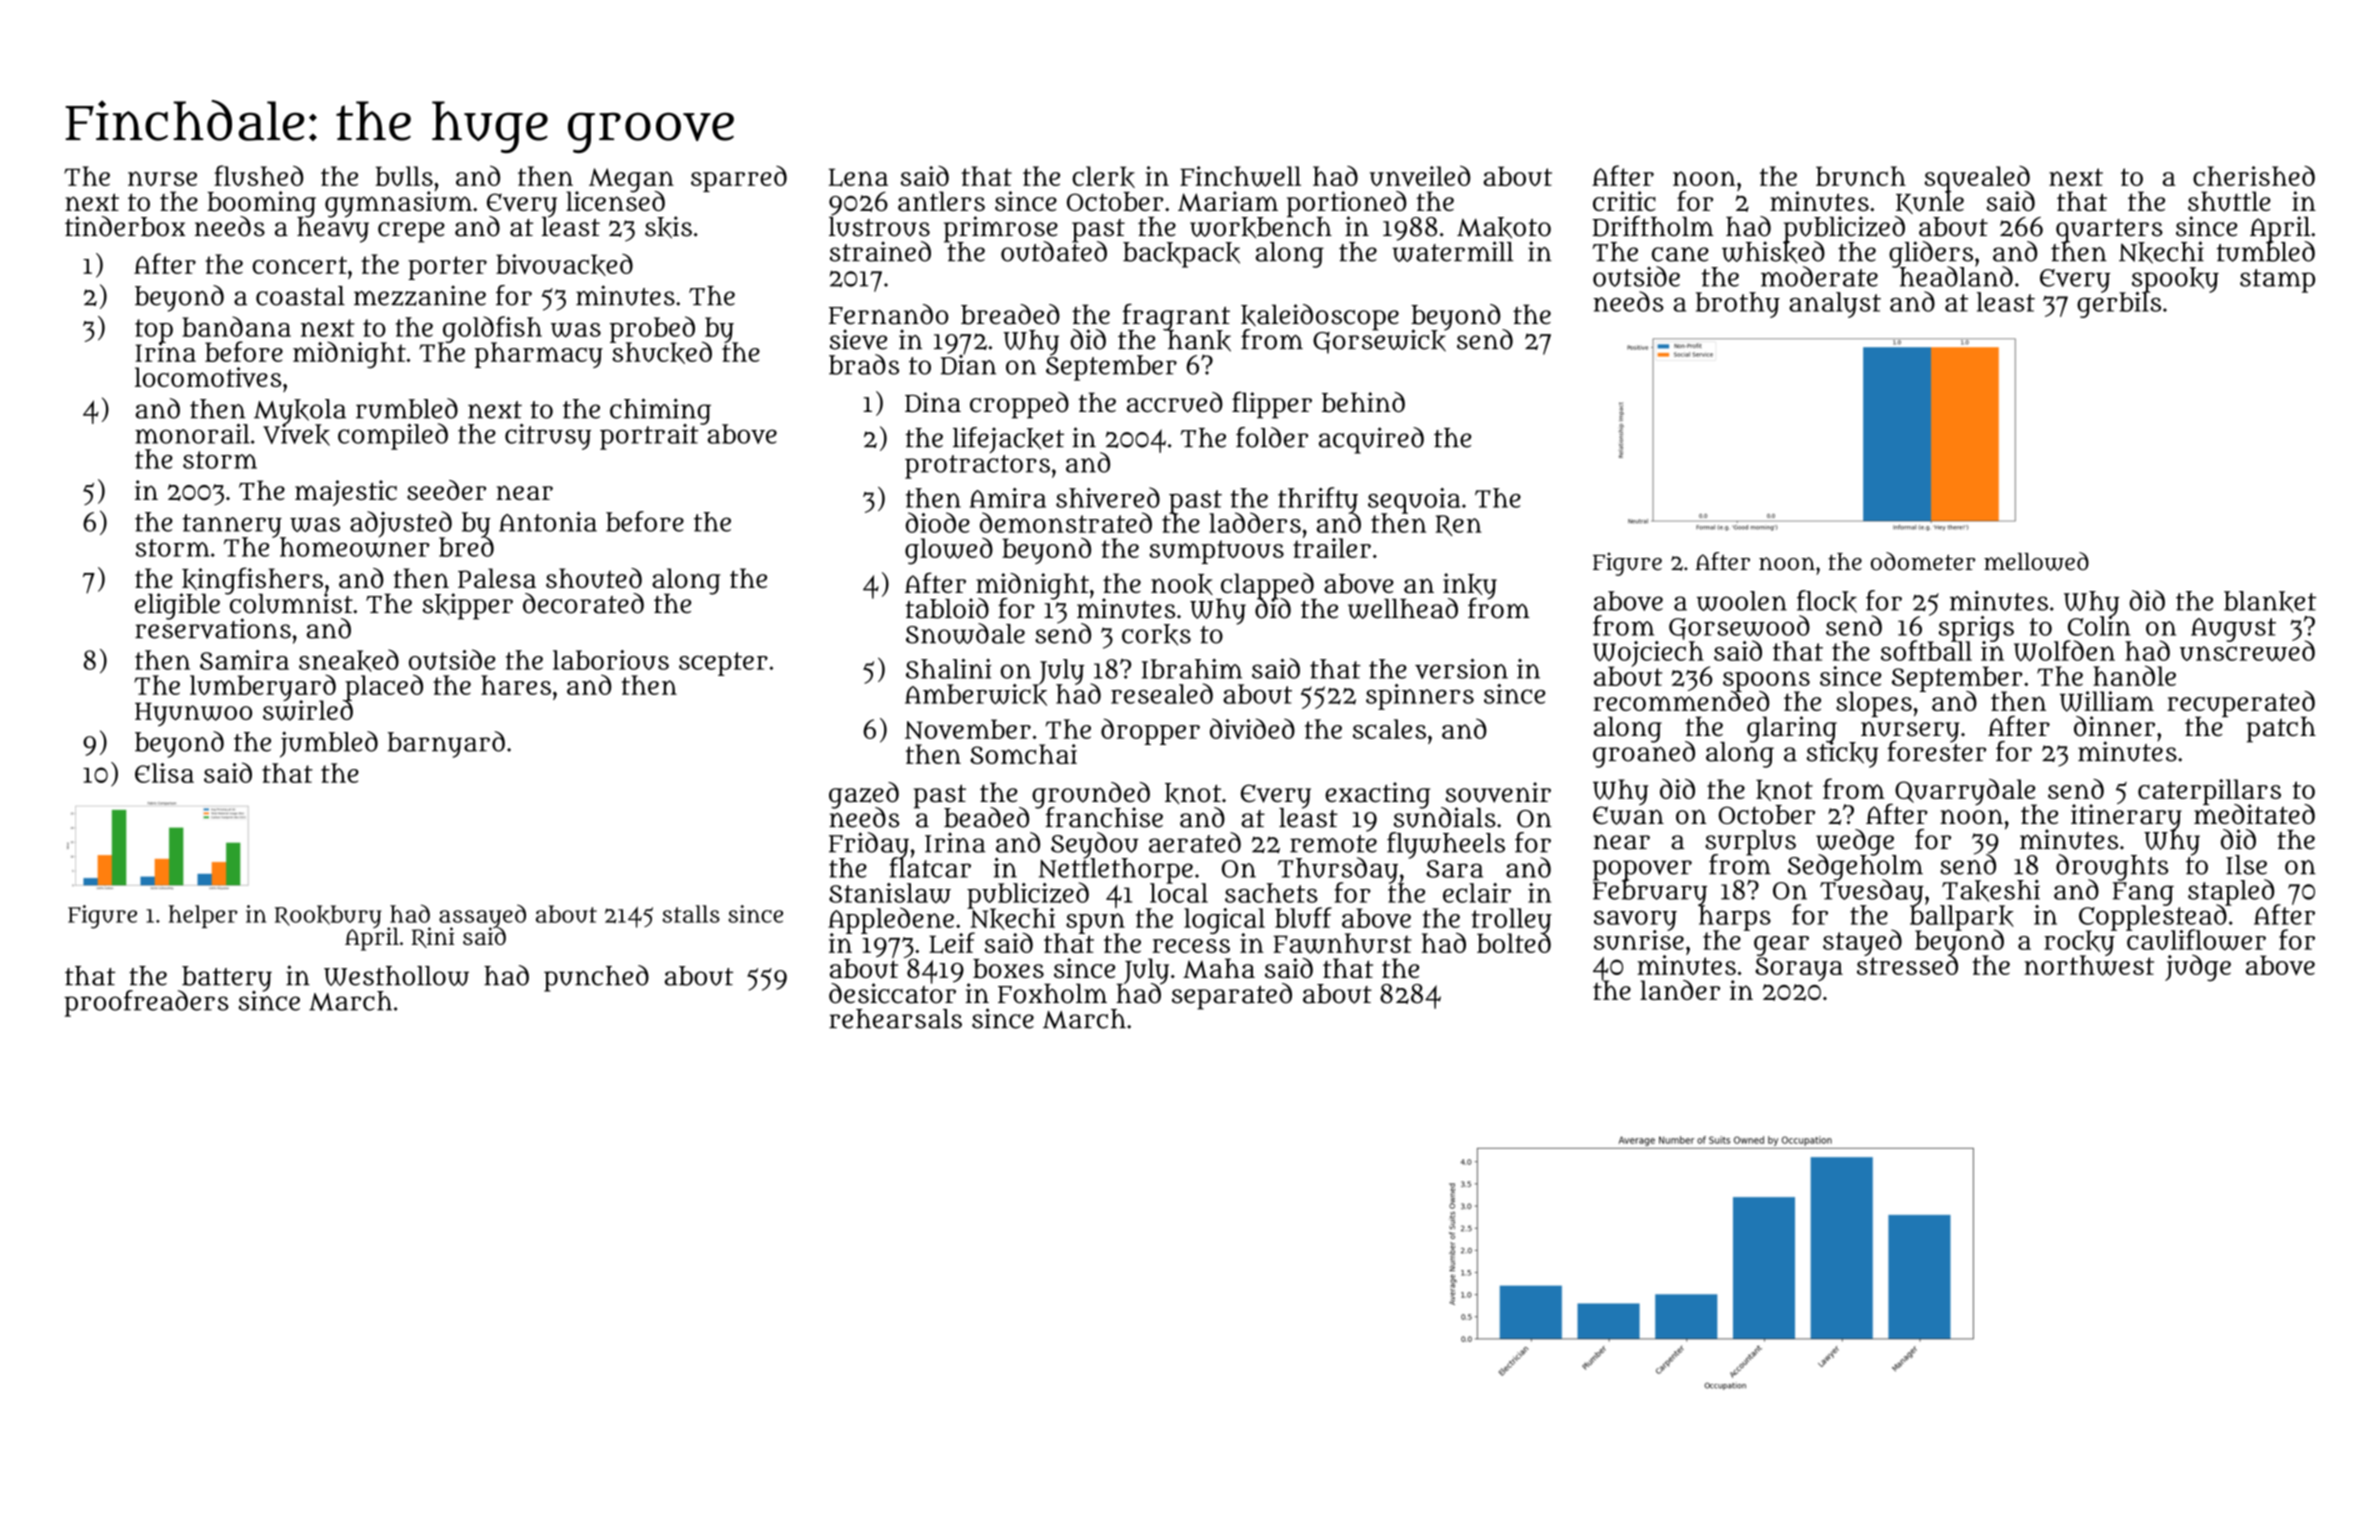  Describe the element at coordinates (1403, 608) in the image. I see `wellhead` at that location.
